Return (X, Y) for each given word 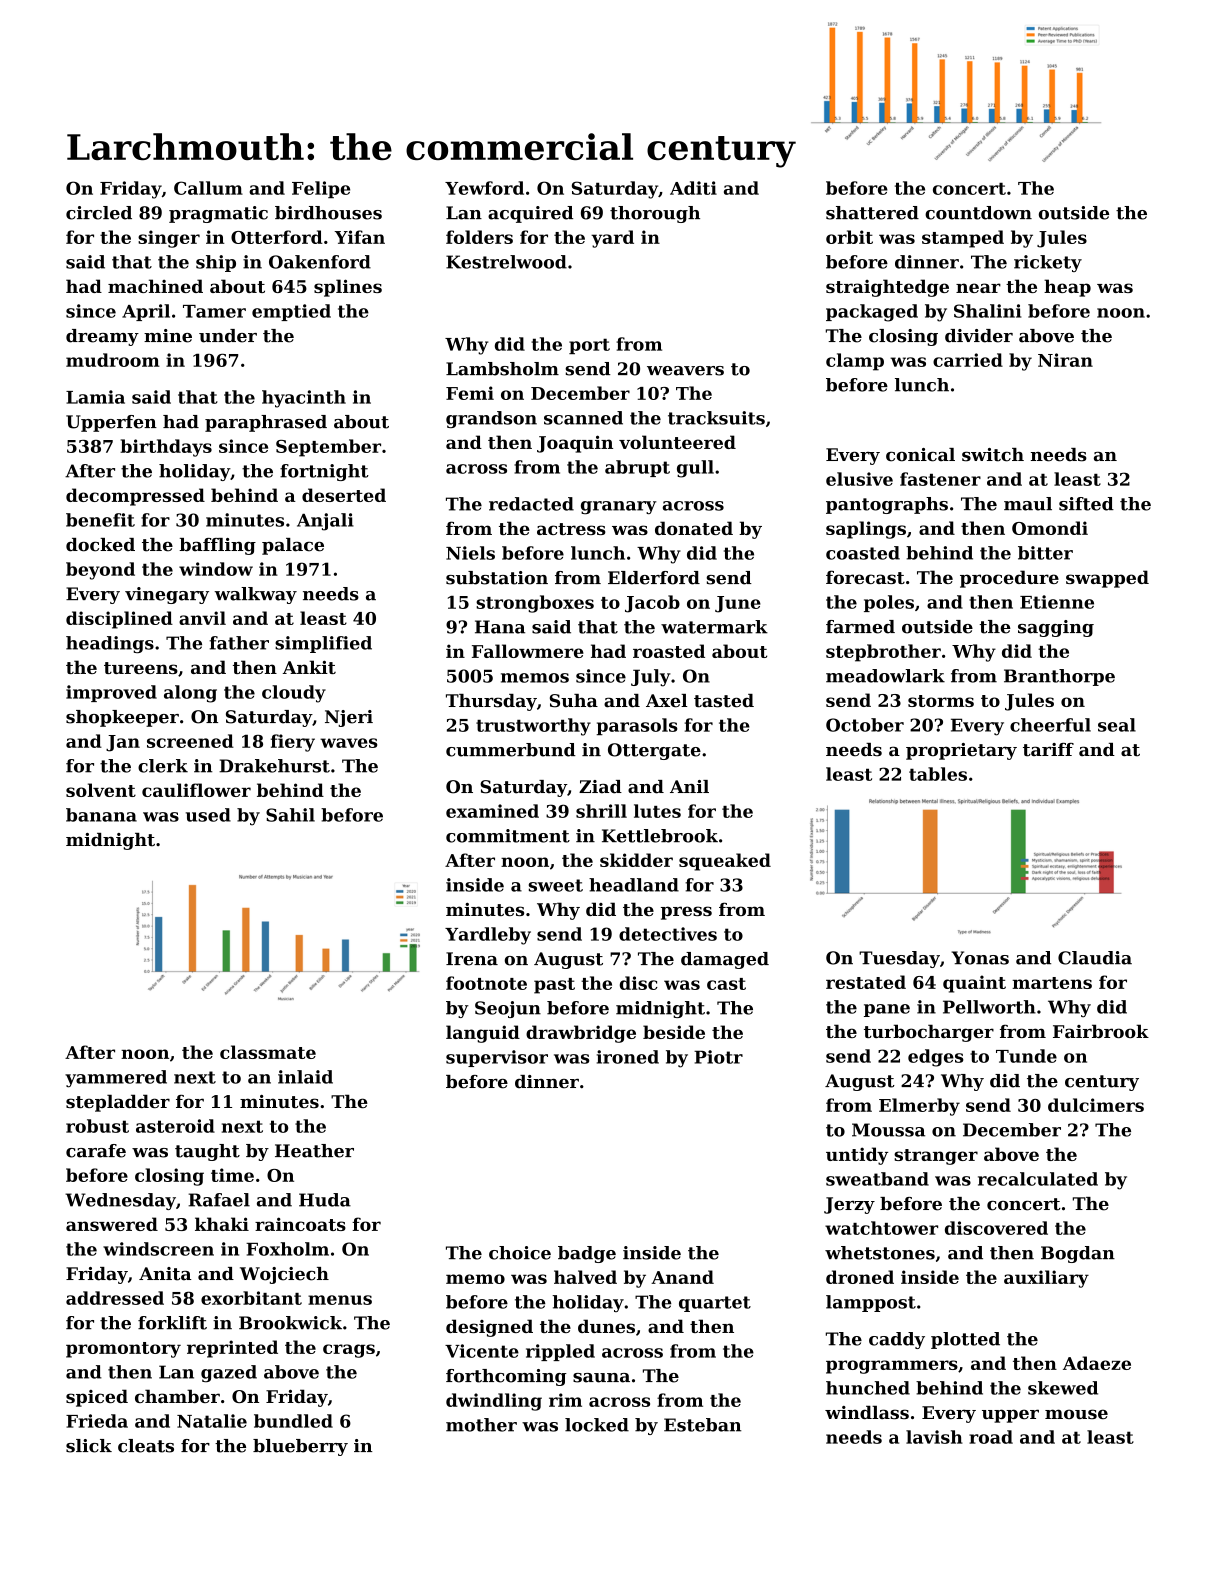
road (991, 1437)
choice (520, 1253)
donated (694, 528)
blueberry (300, 1447)
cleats (146, 1446)
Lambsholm (502, 369)
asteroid (175, 1126)
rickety (1048, 263)
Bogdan (1078, 1254)
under (228, 336)
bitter (1045, 553)
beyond (100, 571)
